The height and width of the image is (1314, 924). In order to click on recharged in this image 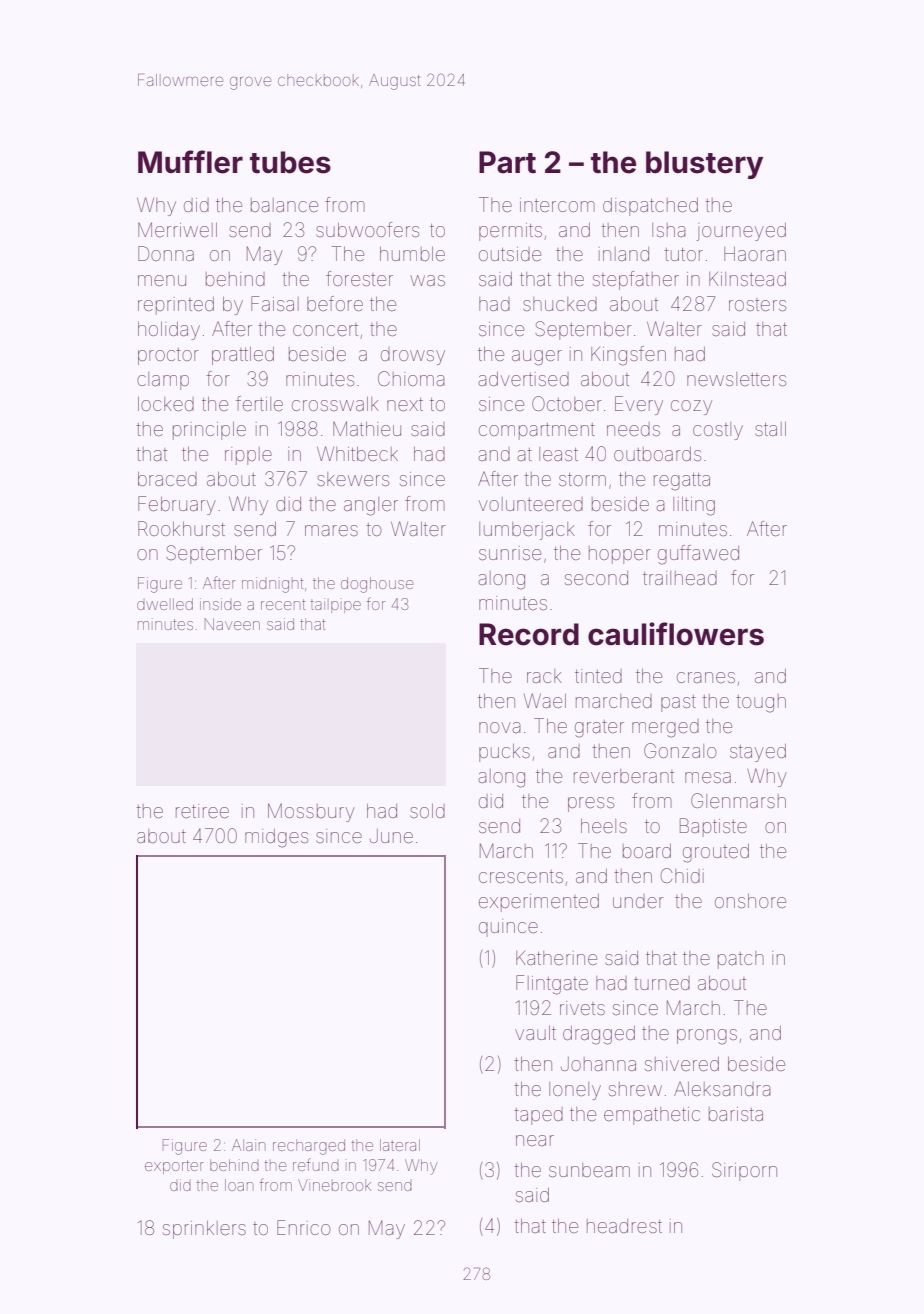, I will do `click(309, 1147)`.
